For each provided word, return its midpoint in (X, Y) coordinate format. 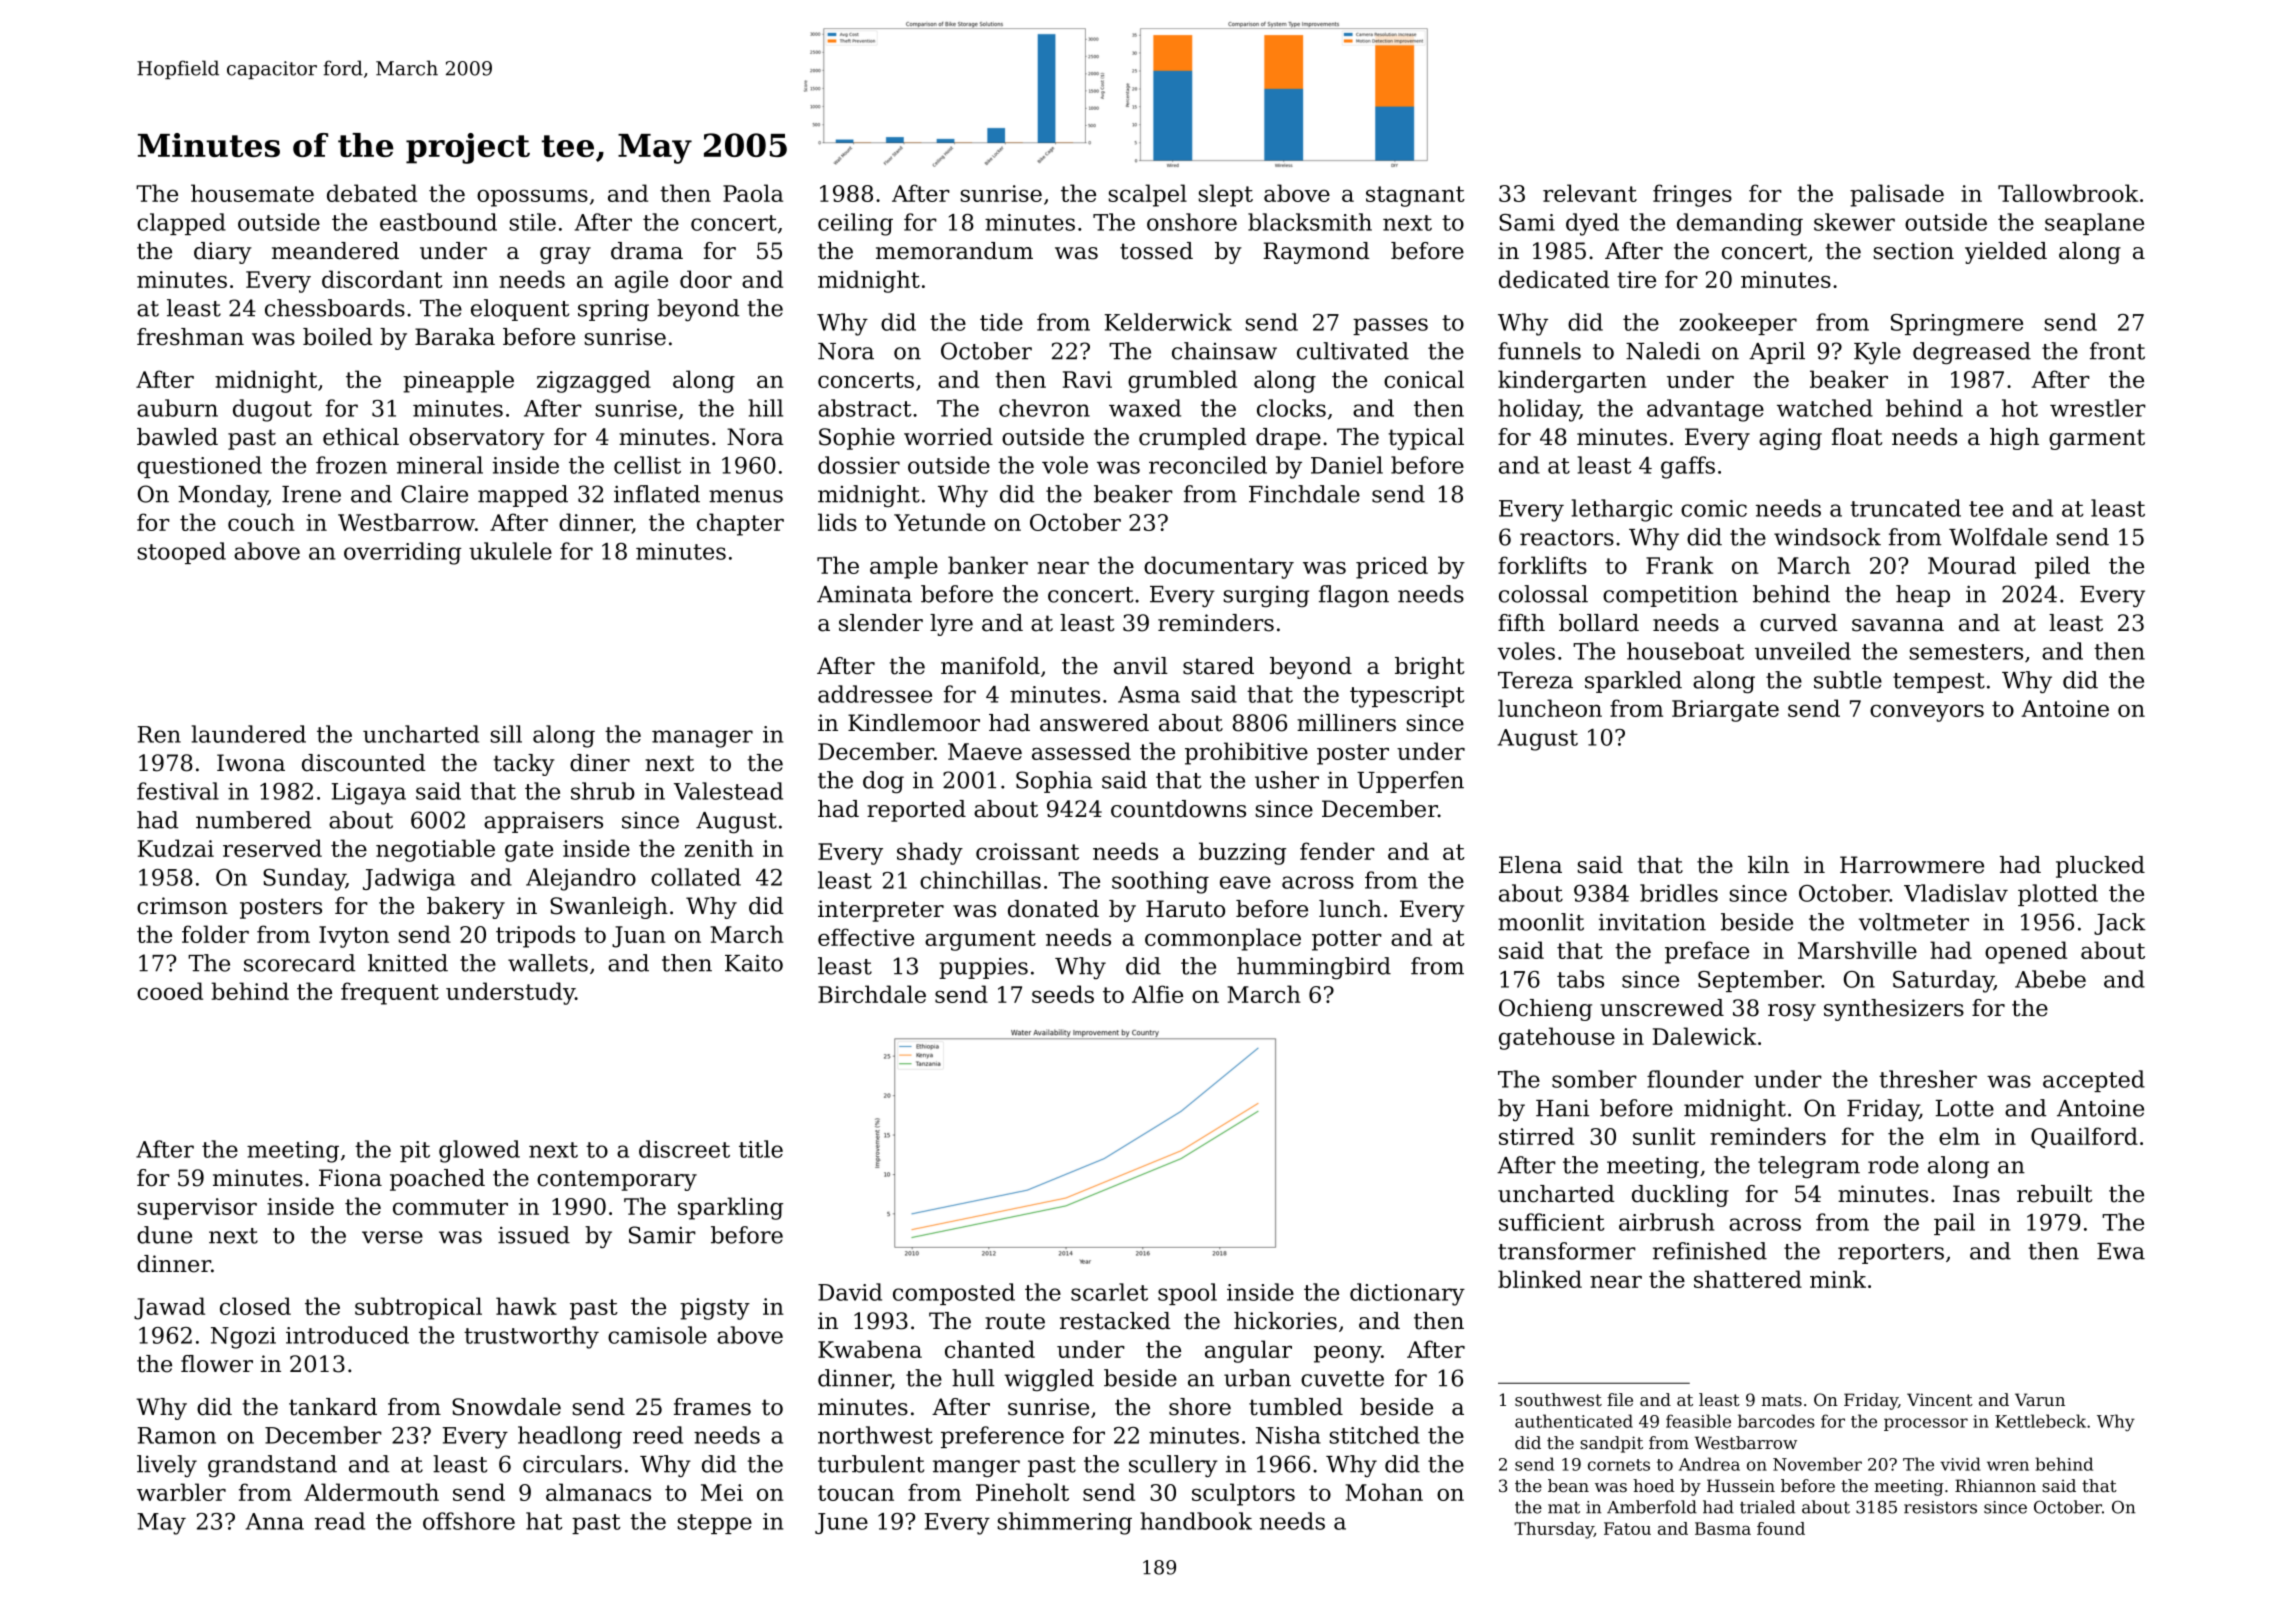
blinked (1540, 1279)
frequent (390, 993)
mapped (523, 496)
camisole (657, 1335)
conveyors (1927, 713)
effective (866, 937)
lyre (951, 625)
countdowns (1178, 809)
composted (954, 1294)
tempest (1939, 683)
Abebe (2050, 979)
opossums (532, 198)
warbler (181, 1492)
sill (506, 734)
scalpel (1148, 195)
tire (1636, 279)
